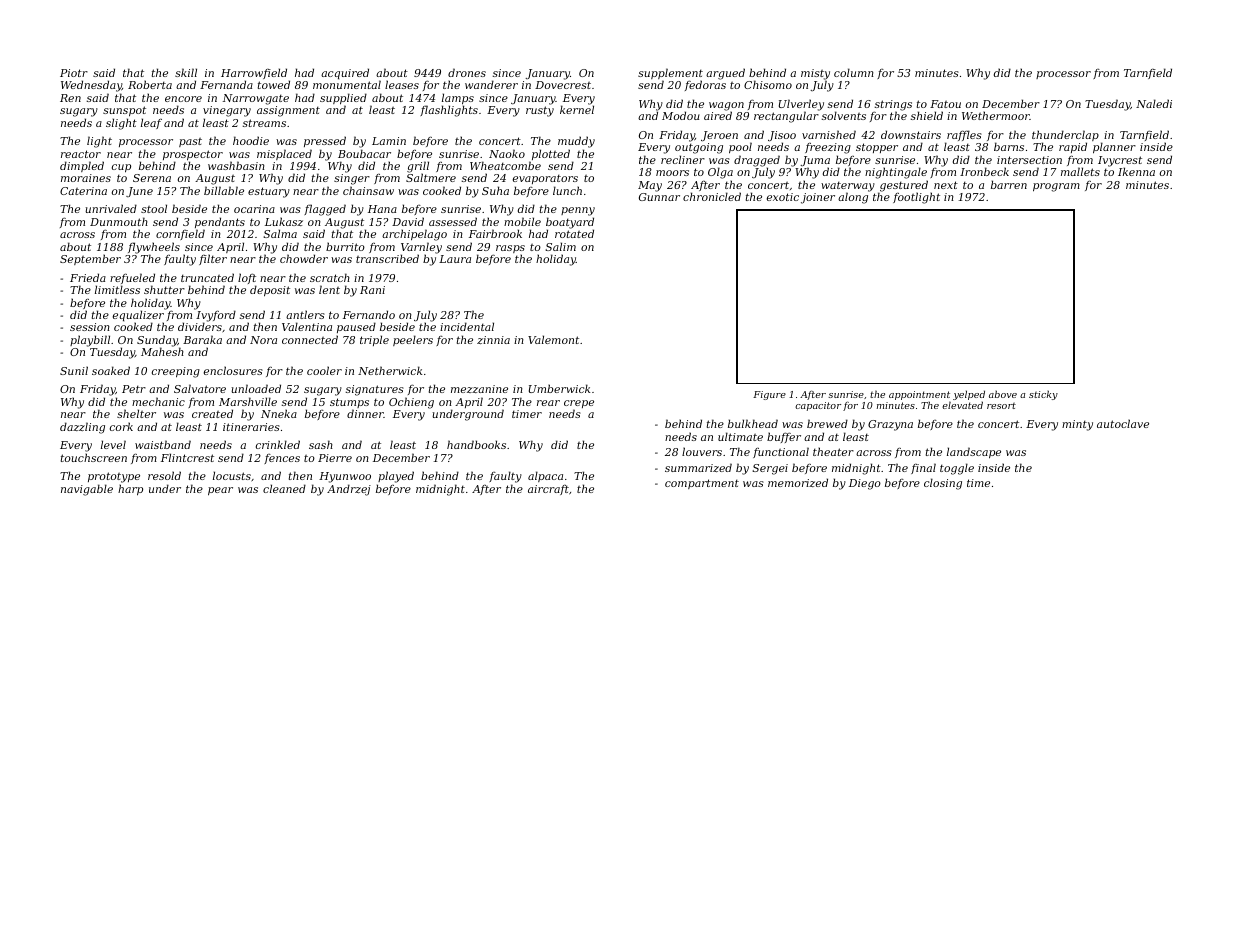  What do you see at coordinates (1043, 395) in the screenshot?
I see `sticky` at bounding box center [1043, 395].
